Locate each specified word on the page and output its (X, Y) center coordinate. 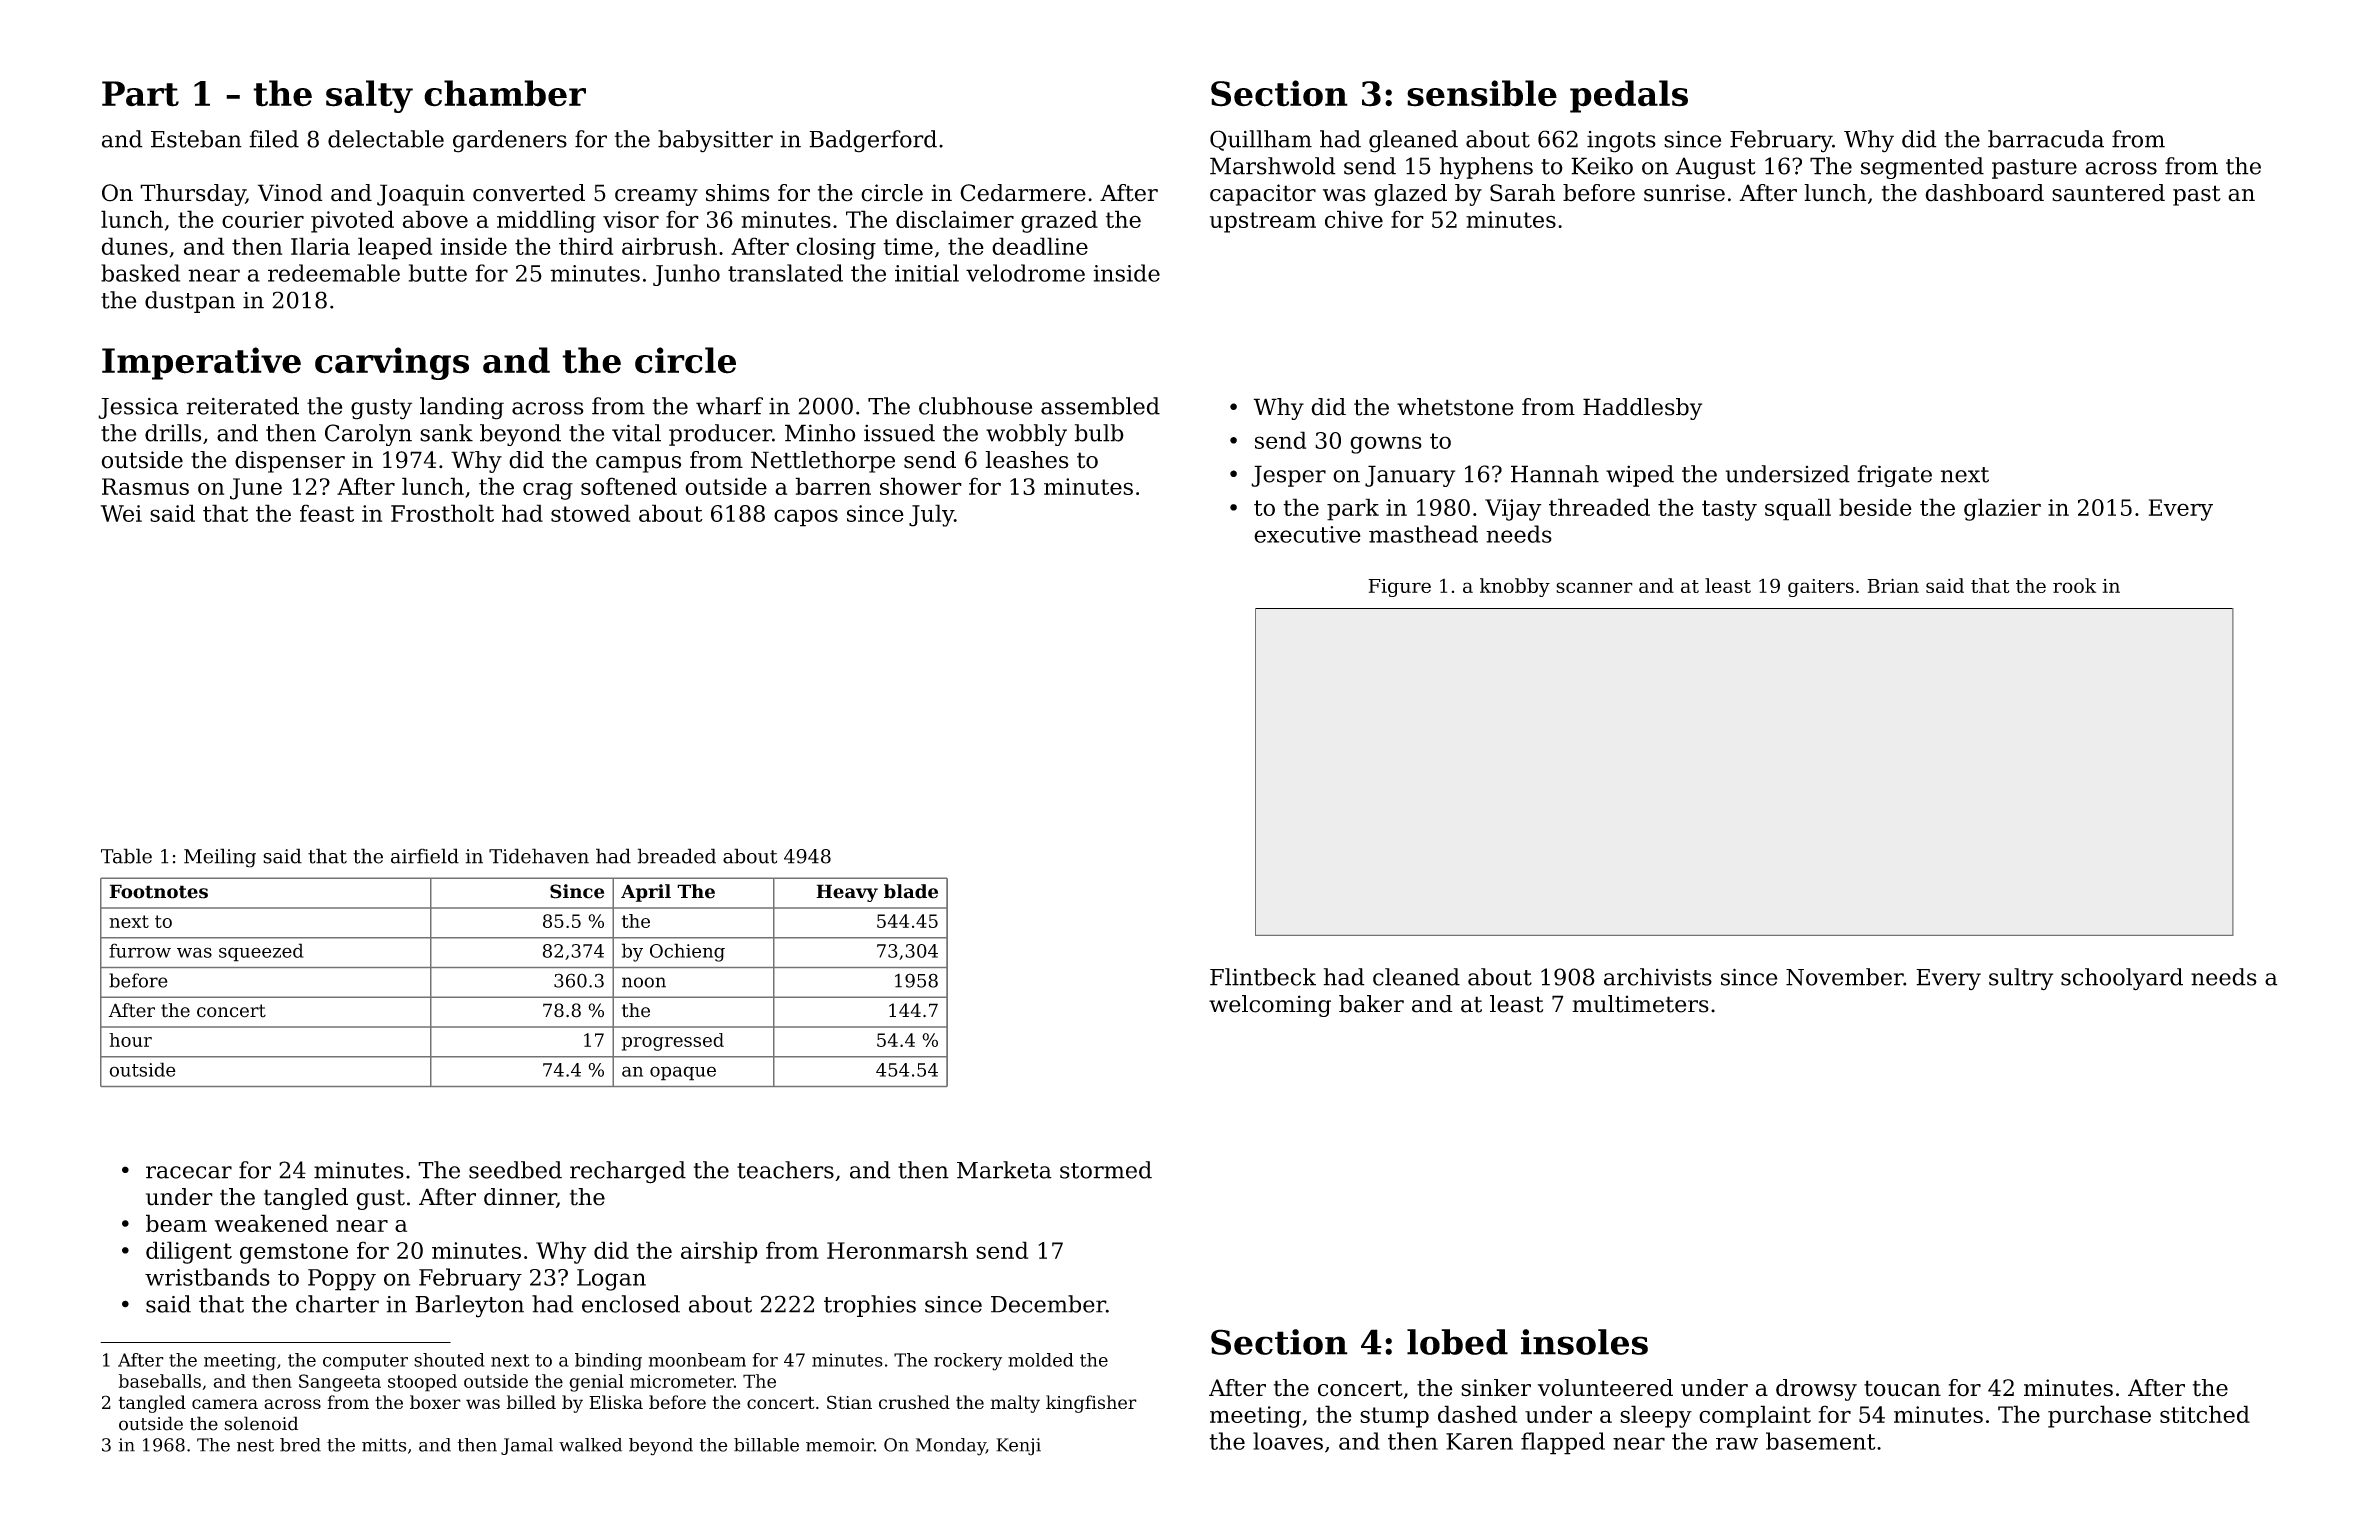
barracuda (2046, 139)
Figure (1399, 588)
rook (2074, 585)
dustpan (190, 302)
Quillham (1261, 140)
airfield (425, 856)
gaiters (1821, 588)
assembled (1100, 406)
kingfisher (1091, 1404)
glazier (2002, 509)
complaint (1755, 1416)
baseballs (160, 1381)
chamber (505, 93)
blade (911, 891)
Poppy (342, 1280)
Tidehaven (539, 856)
